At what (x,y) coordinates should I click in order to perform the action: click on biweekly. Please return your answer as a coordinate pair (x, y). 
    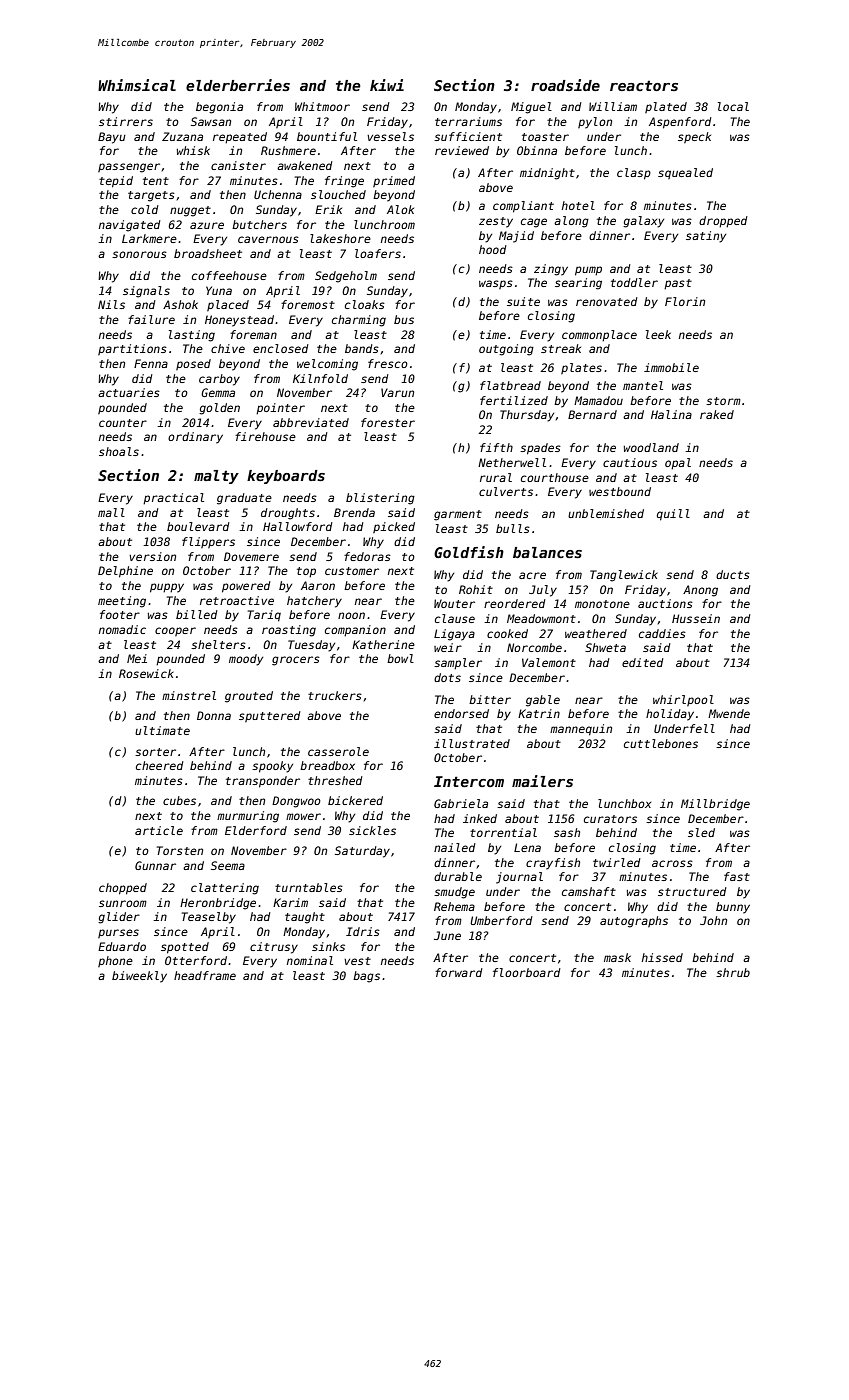
    Looking at the image, I should click on (139, 977).
